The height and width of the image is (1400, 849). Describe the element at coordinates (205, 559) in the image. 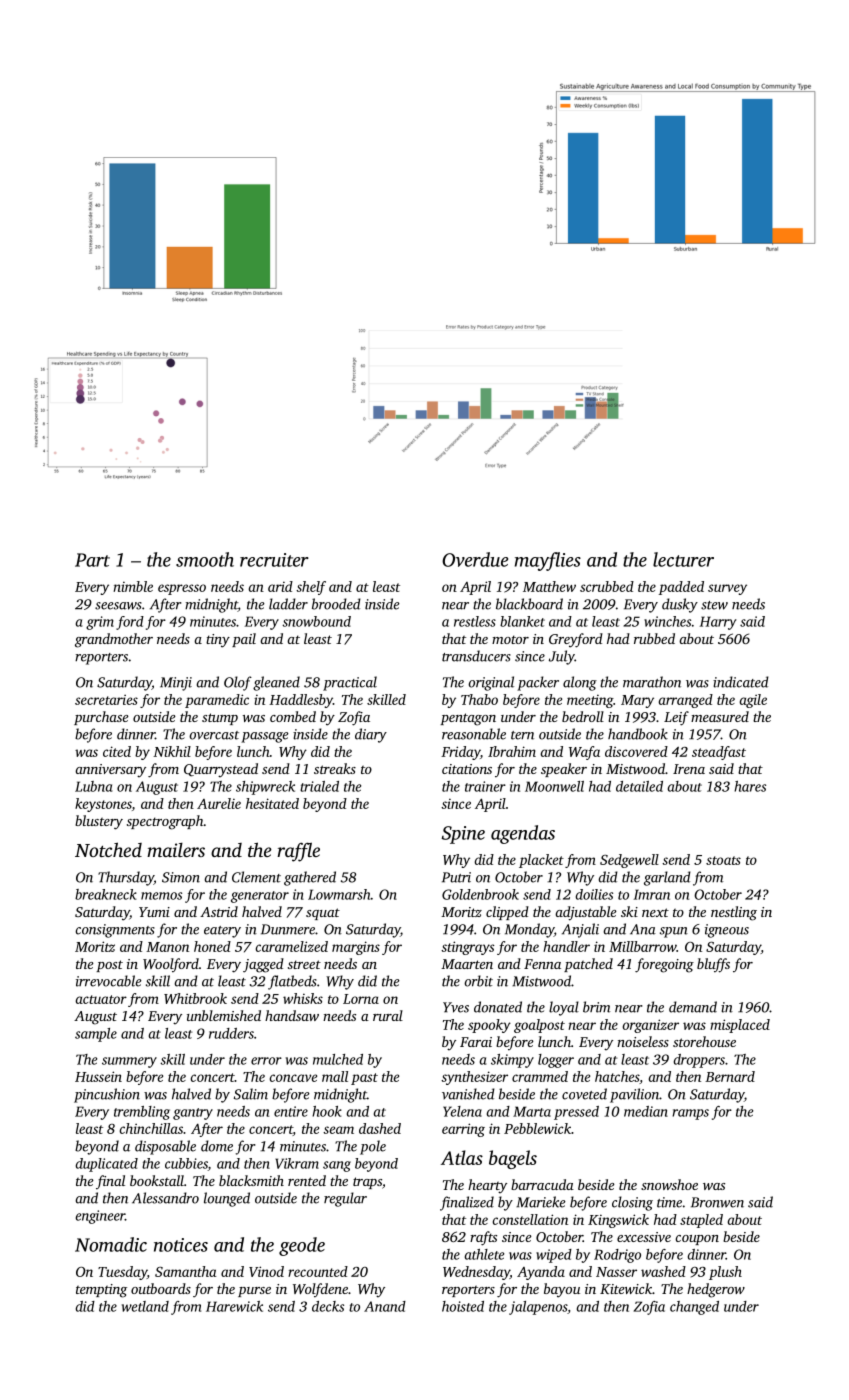

I see `smooth` at that location.
